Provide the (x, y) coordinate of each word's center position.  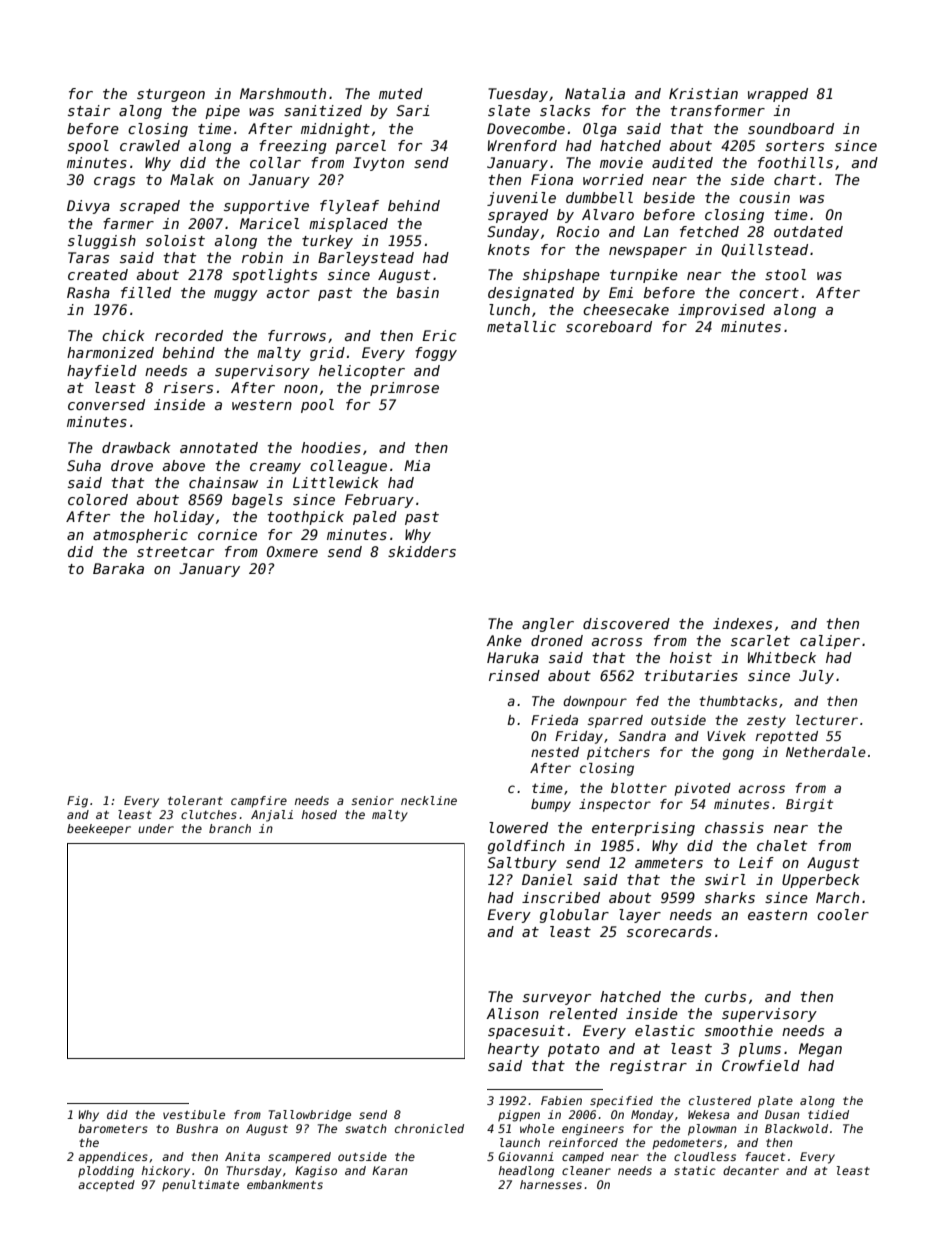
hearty (513, 1050)
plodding (106, 1172)
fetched (709, 231)
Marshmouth (283, 93)
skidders (422, 551)
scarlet (760, 640)
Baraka (118, 568)
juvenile (521, 199)
